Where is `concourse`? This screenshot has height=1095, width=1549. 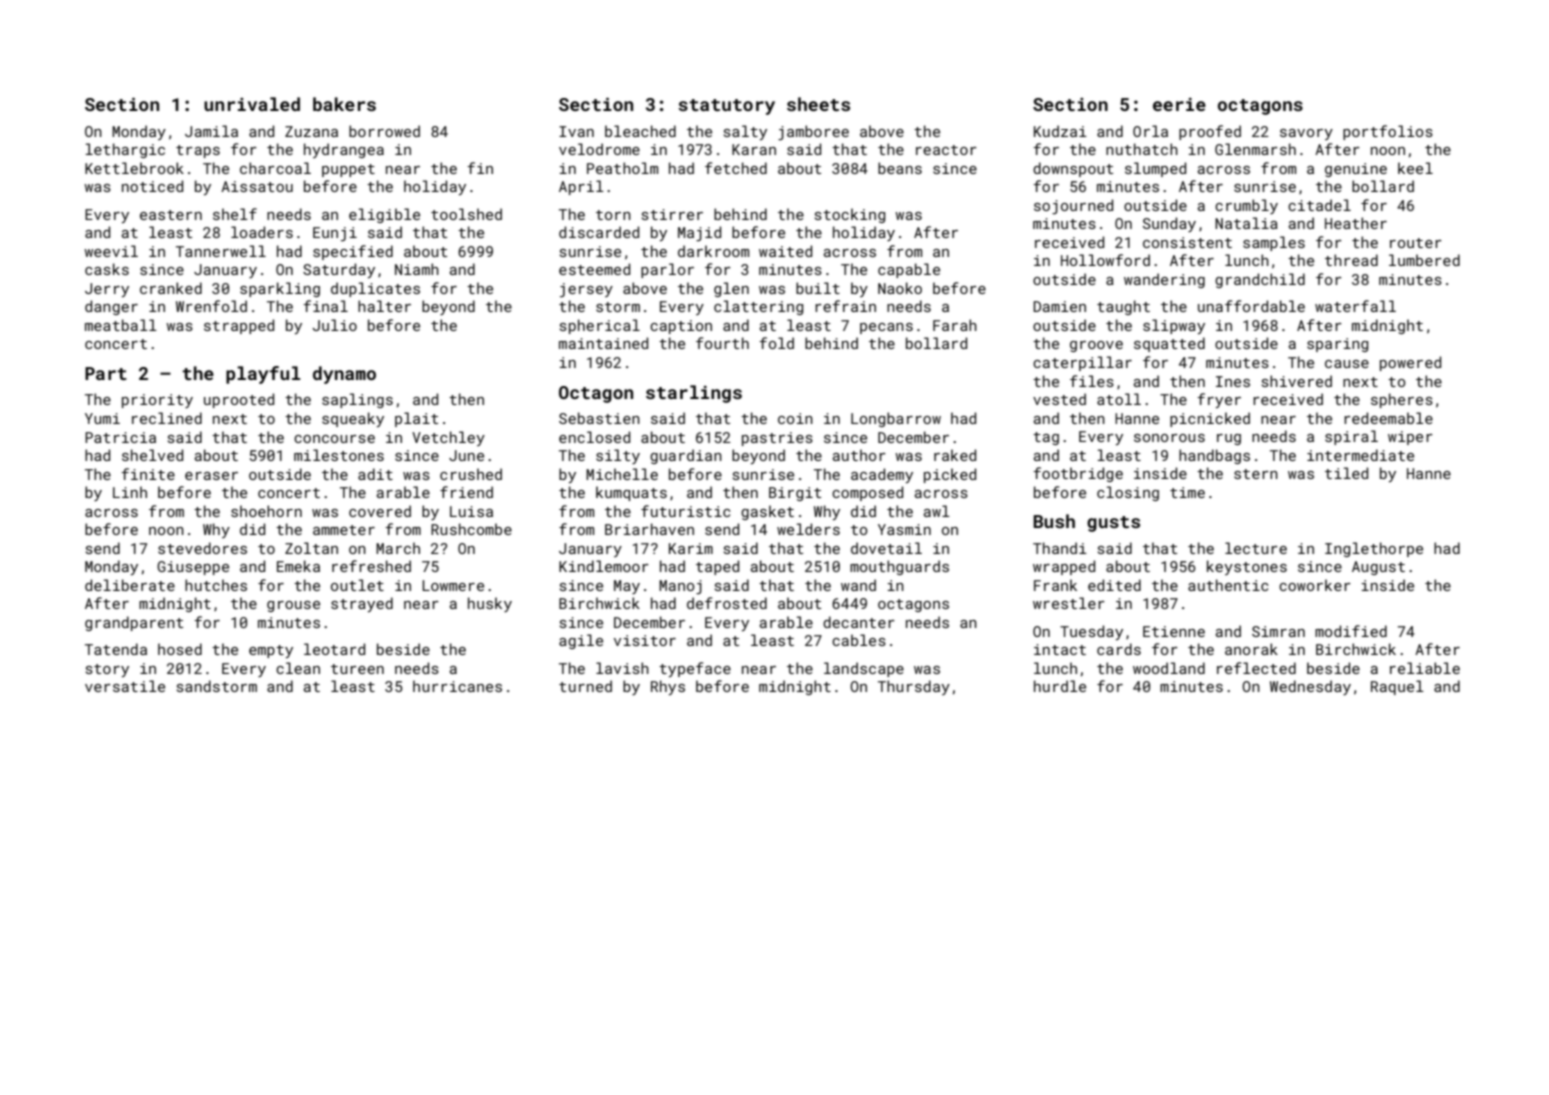 concourse is located at coordinates (334, 439).
